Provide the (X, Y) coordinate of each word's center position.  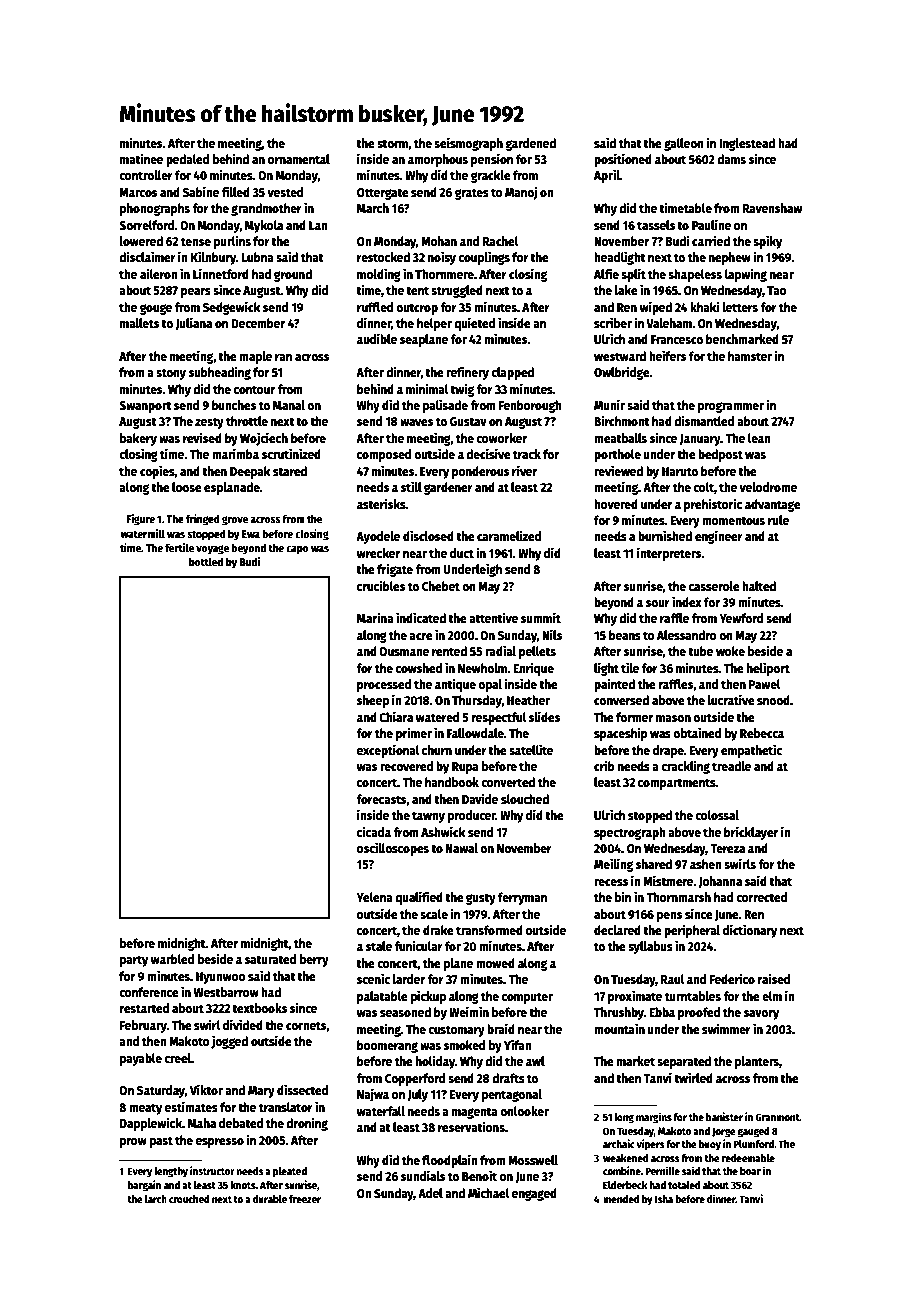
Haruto (680, 471)
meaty (145, 1109)
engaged (534, 1194)
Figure (141, 520)
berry (314, 960)
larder (408, 979)
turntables (693, 996)
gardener (448, 488)
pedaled (187, 160)
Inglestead (747, 144)
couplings (484, 258)
